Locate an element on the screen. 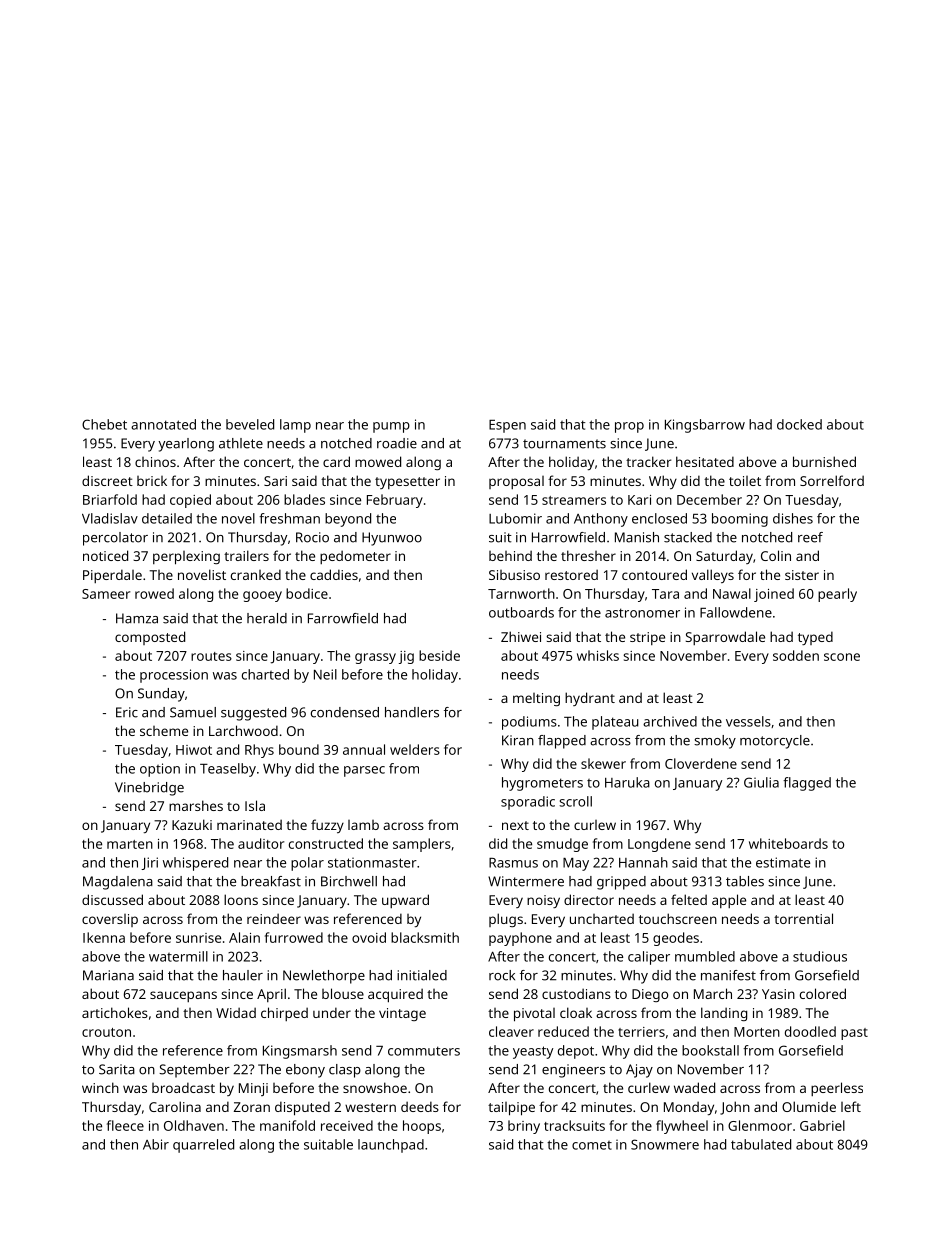 Image resolution: width=952 pixels, height=1233 pixels. watermill is located at coordinates (178, 956).
